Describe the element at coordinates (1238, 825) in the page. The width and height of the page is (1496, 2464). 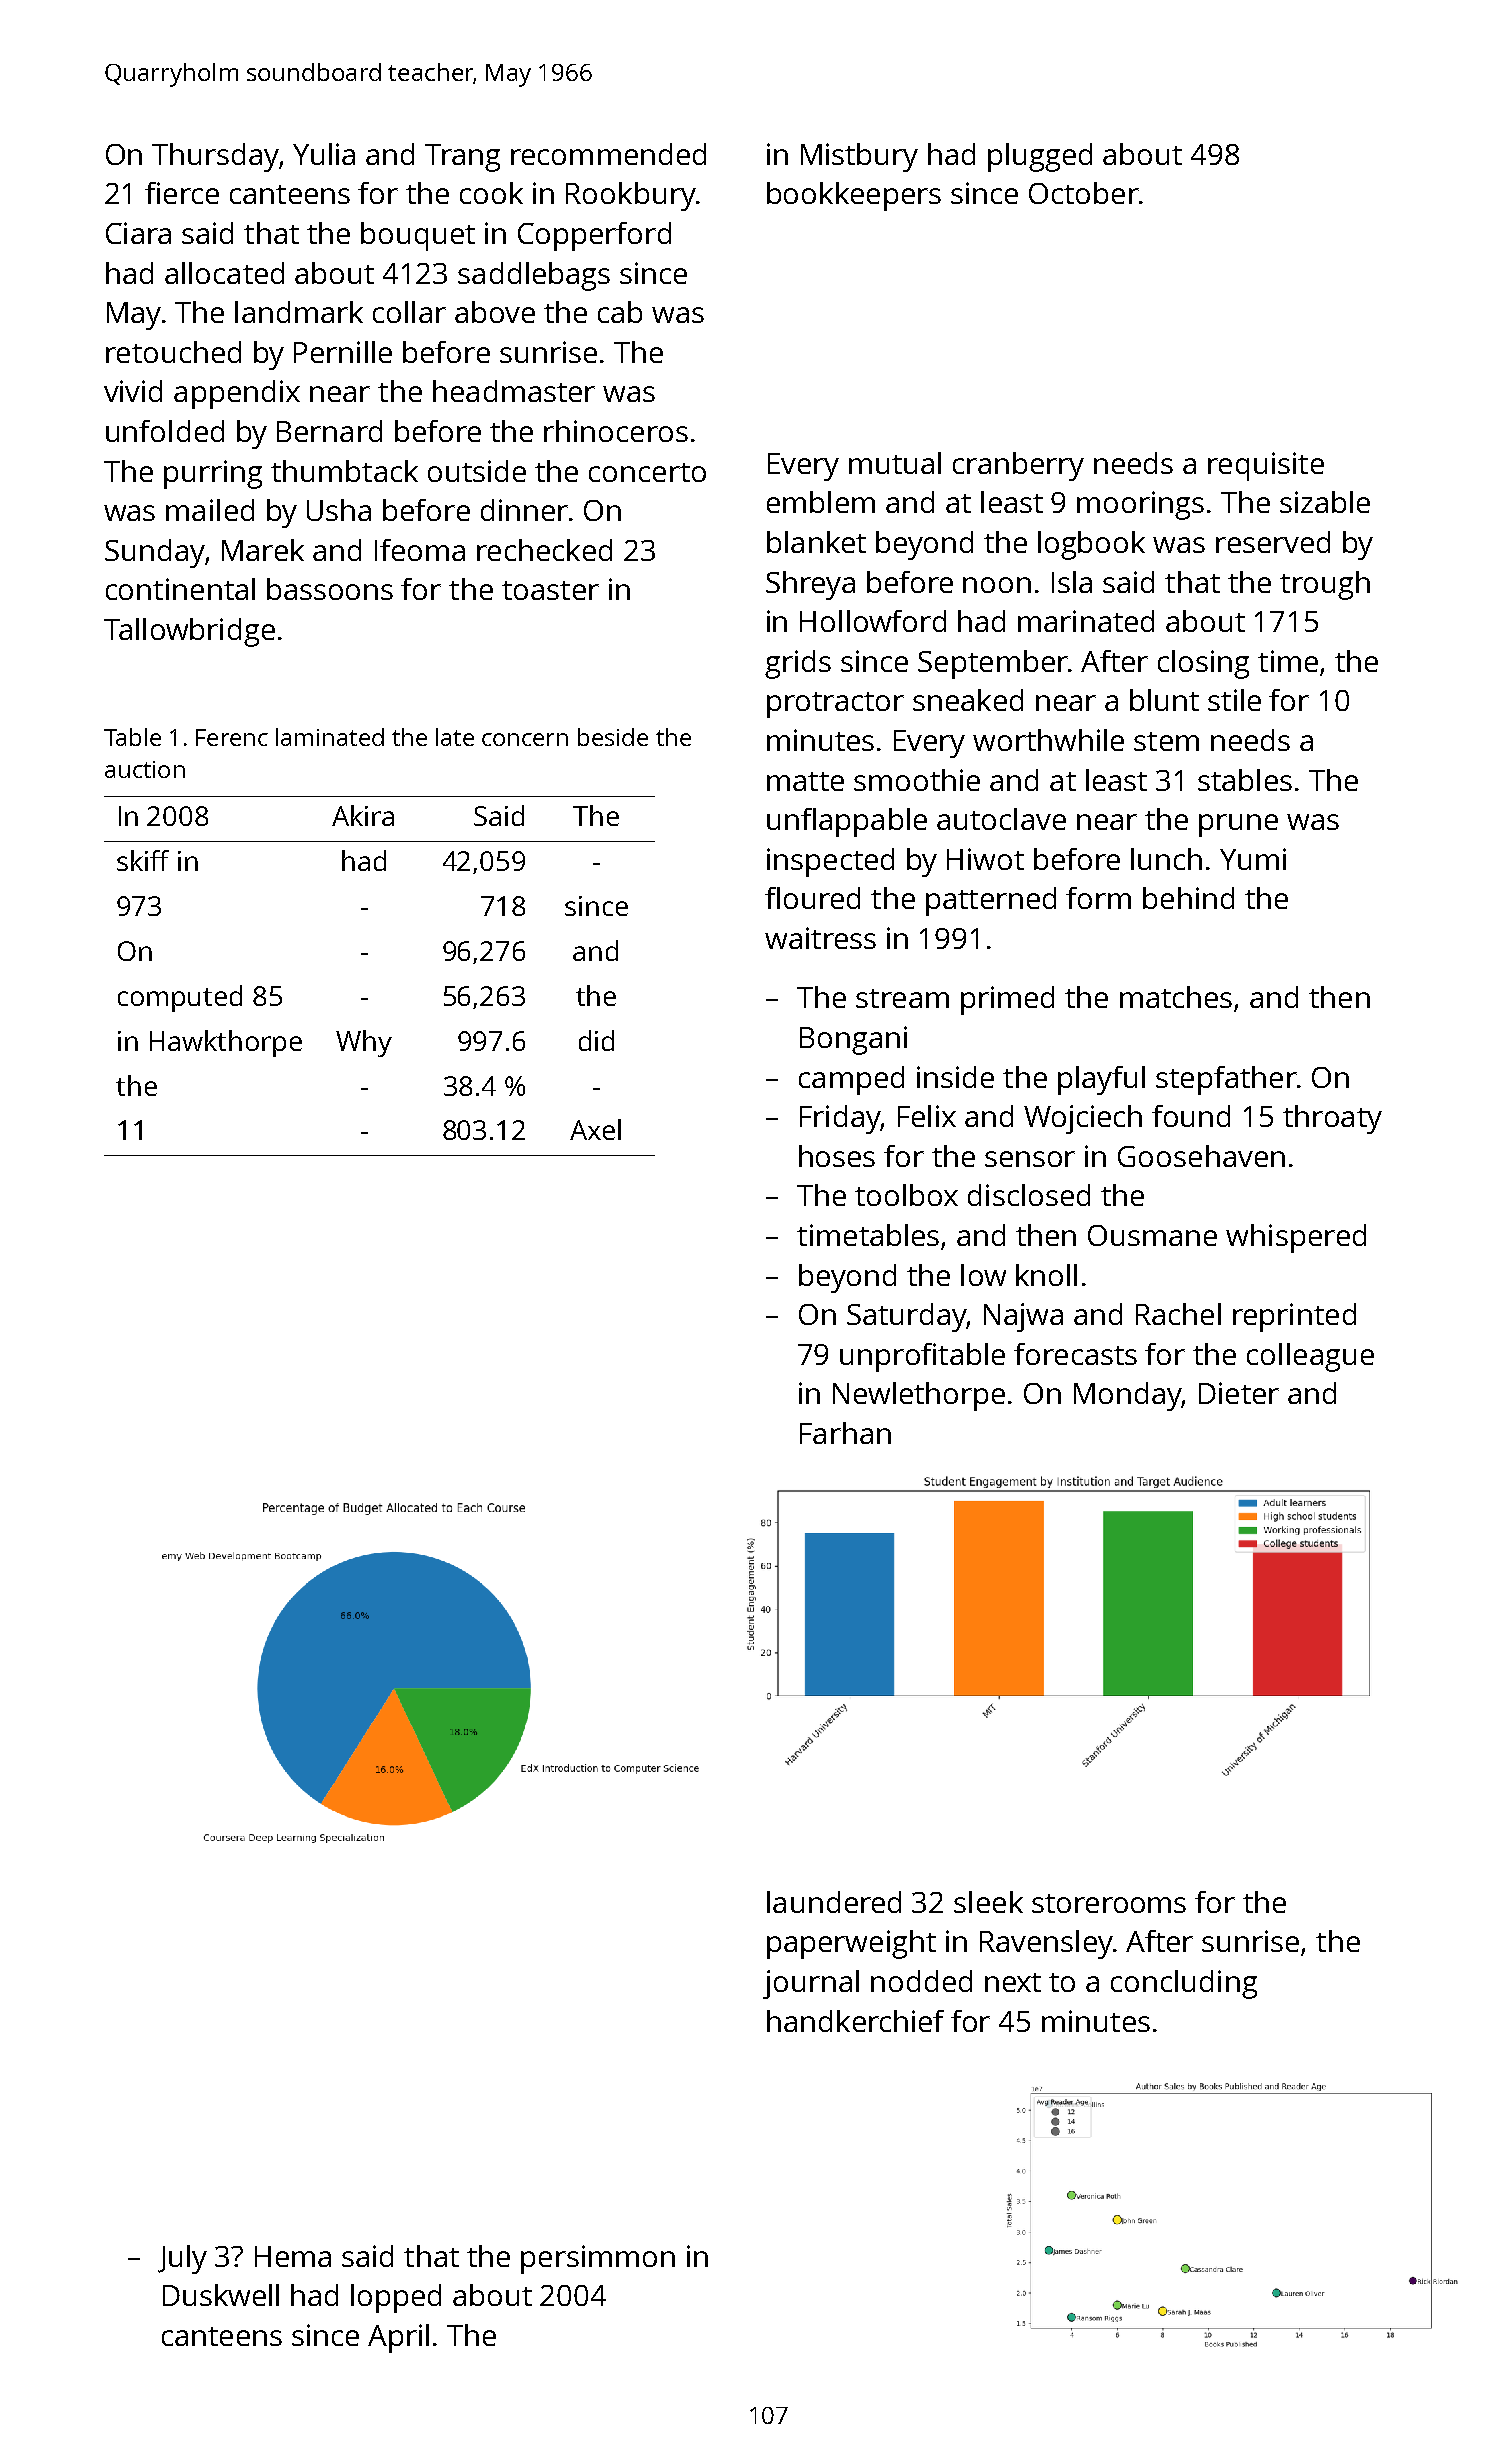
I see `prune` at that location.
